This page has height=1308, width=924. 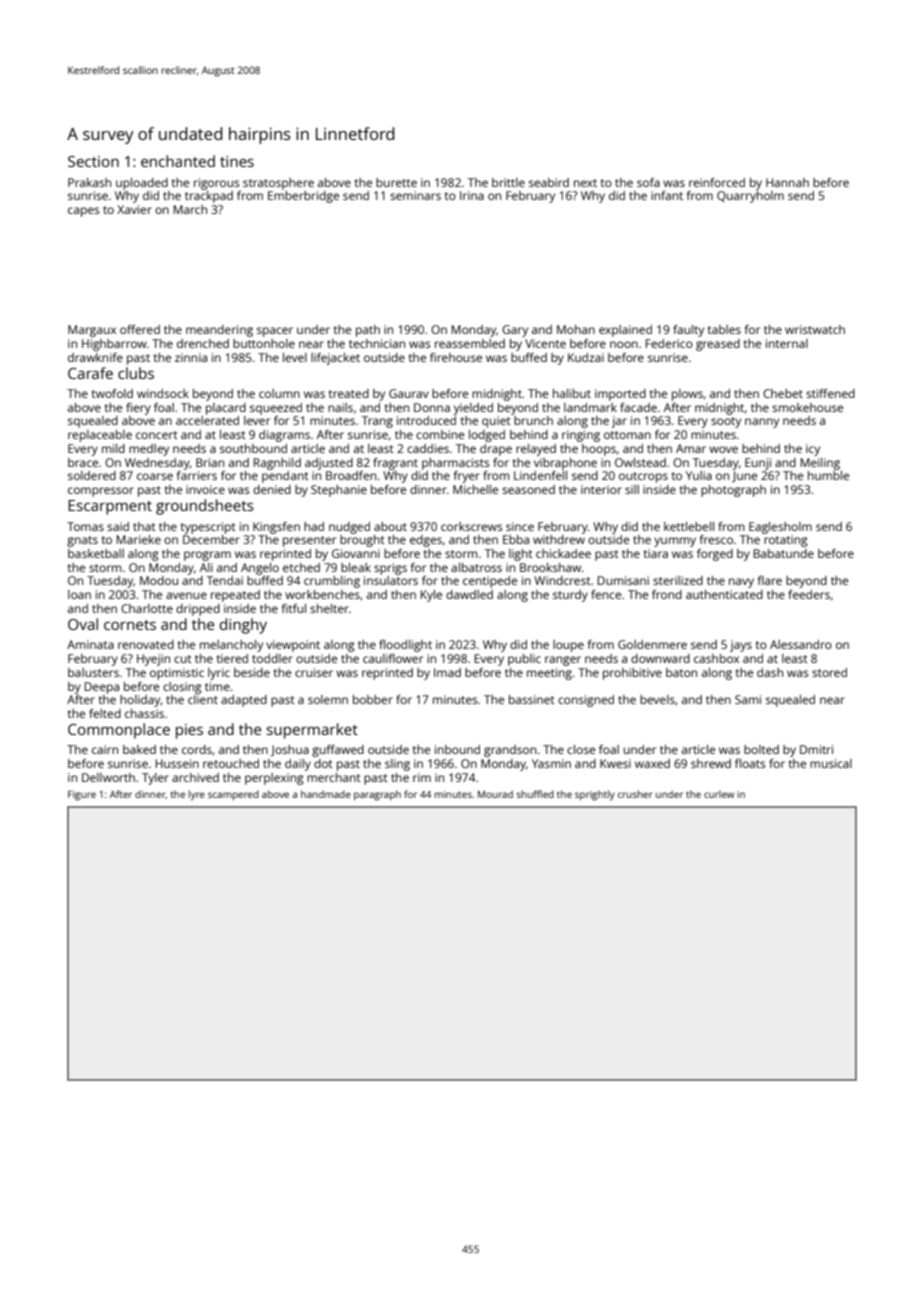 I want to click on since, so click(x=520, y=526).
